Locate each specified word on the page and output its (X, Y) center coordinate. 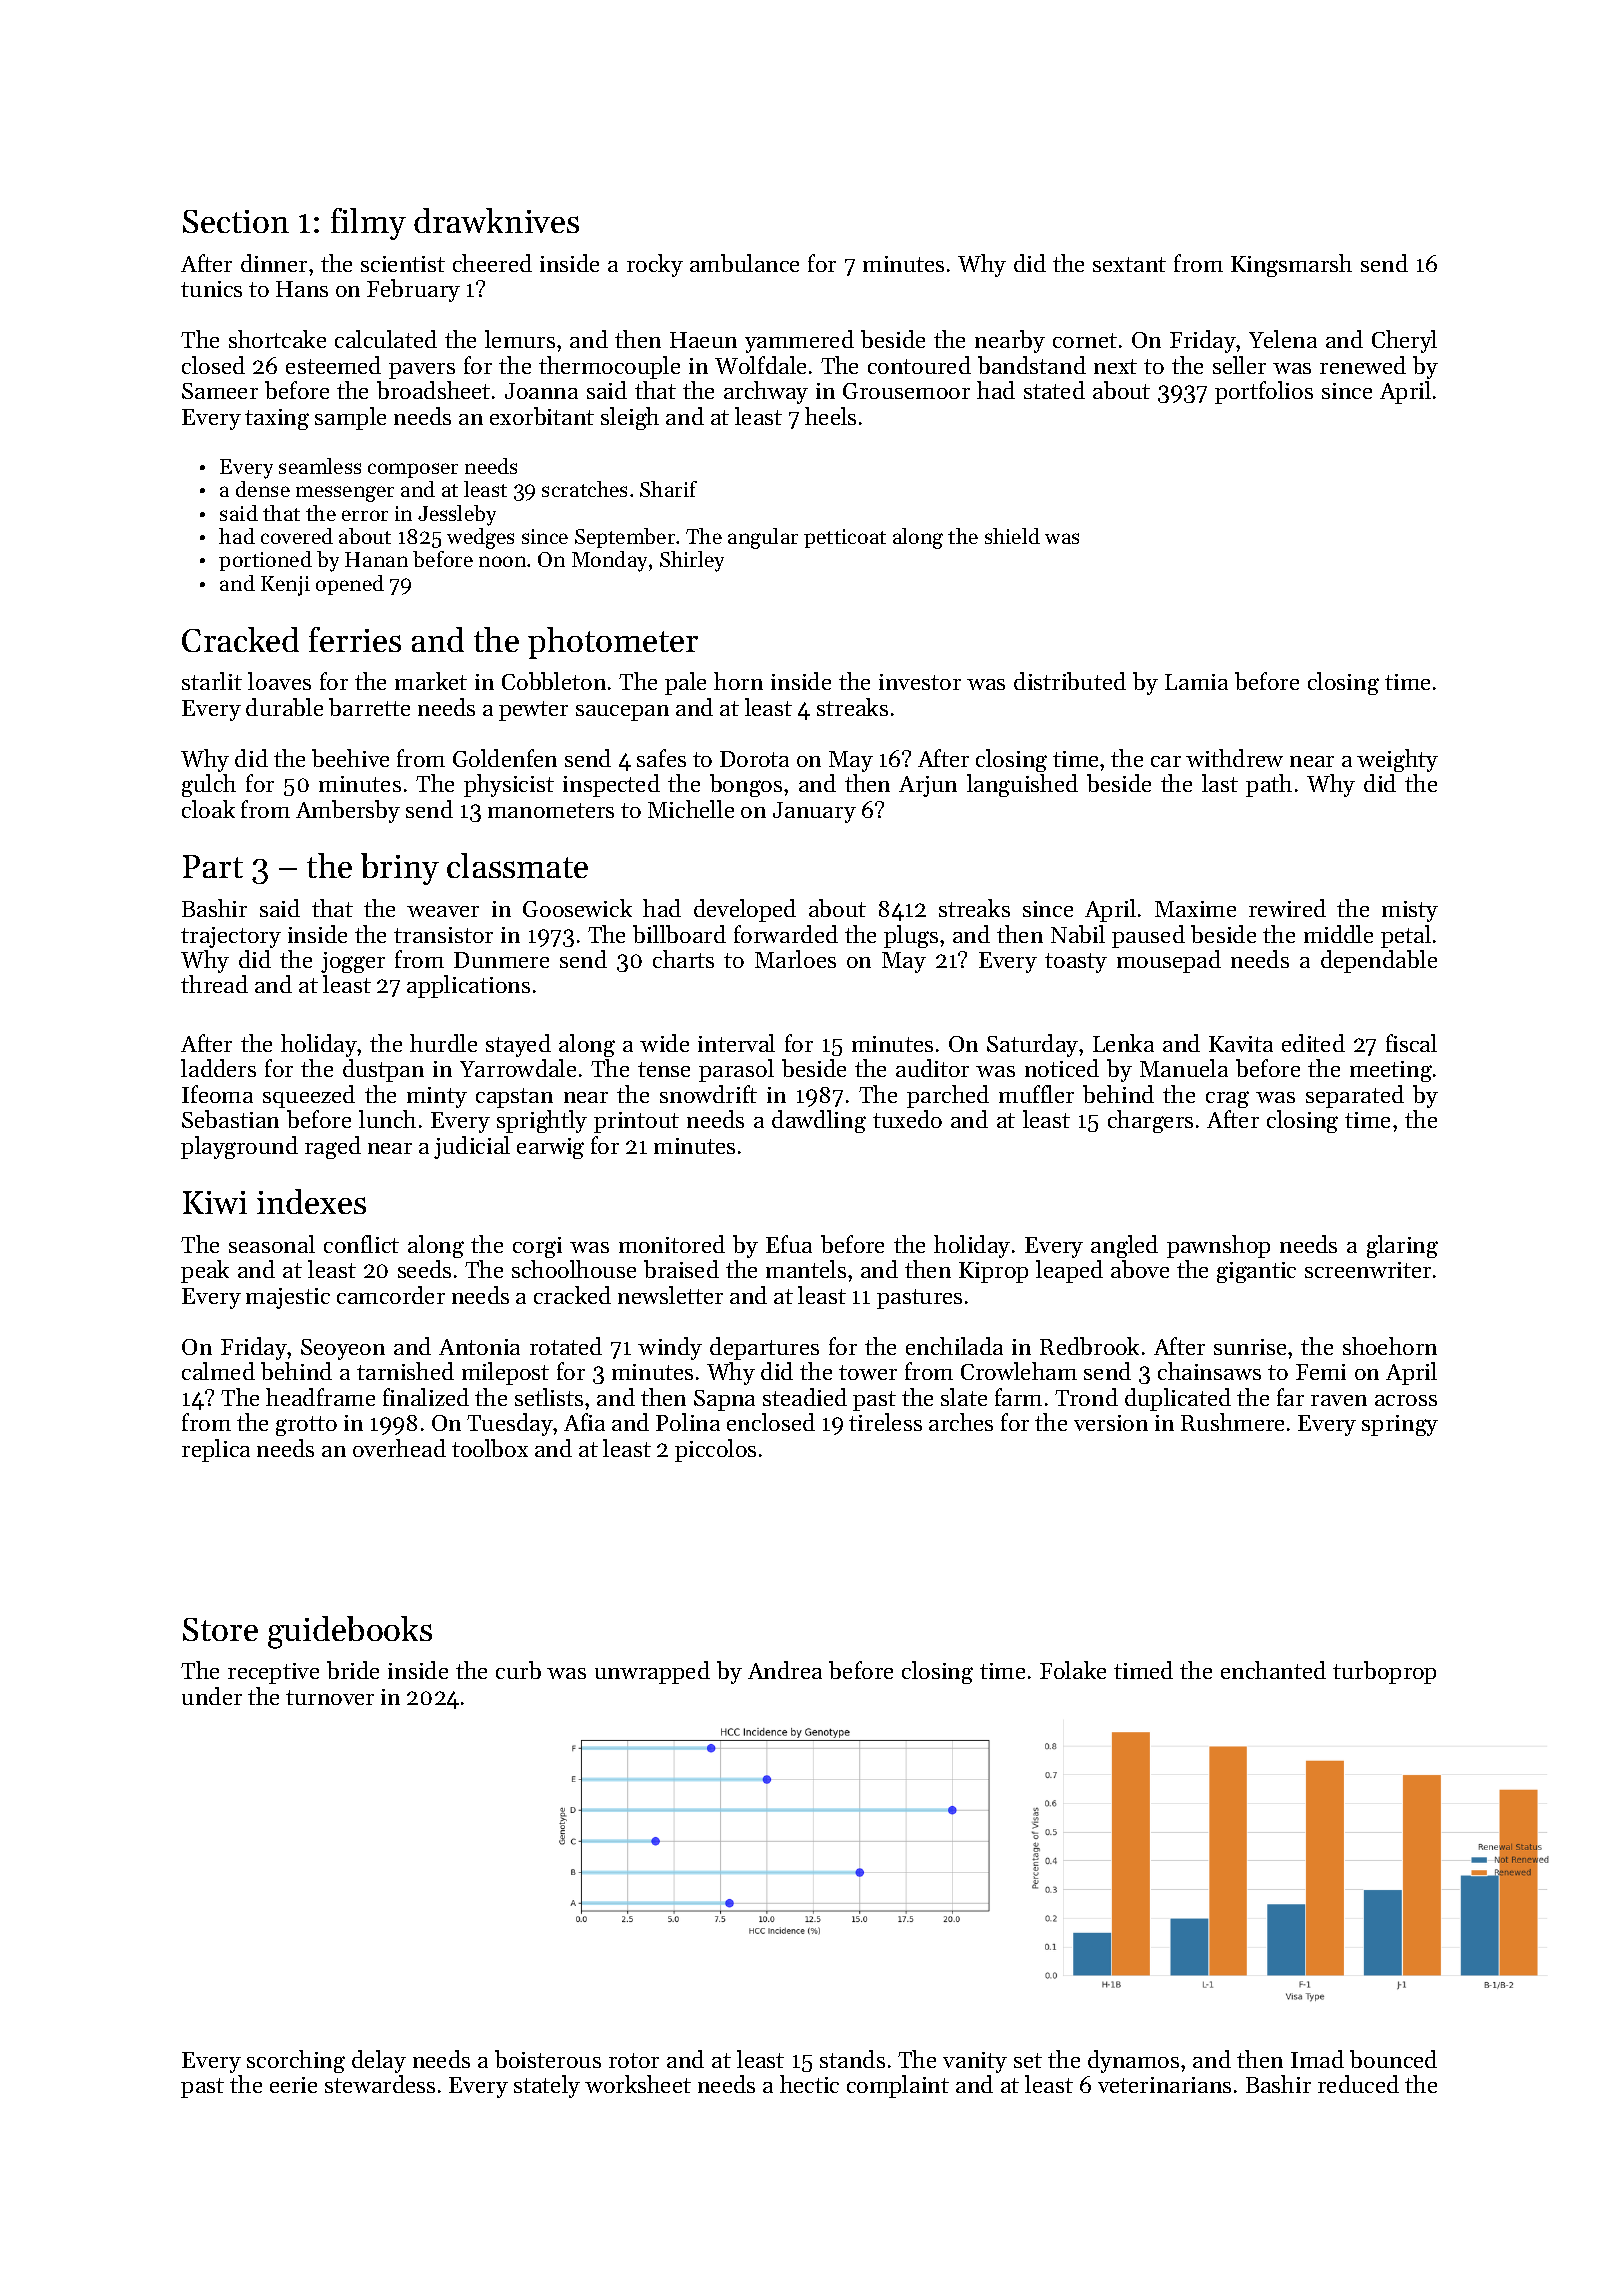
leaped (1069, 1271)
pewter (533, 711)
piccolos (715, 1450)
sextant (1129, 264)
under (212, 1696)
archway (766, 392)
